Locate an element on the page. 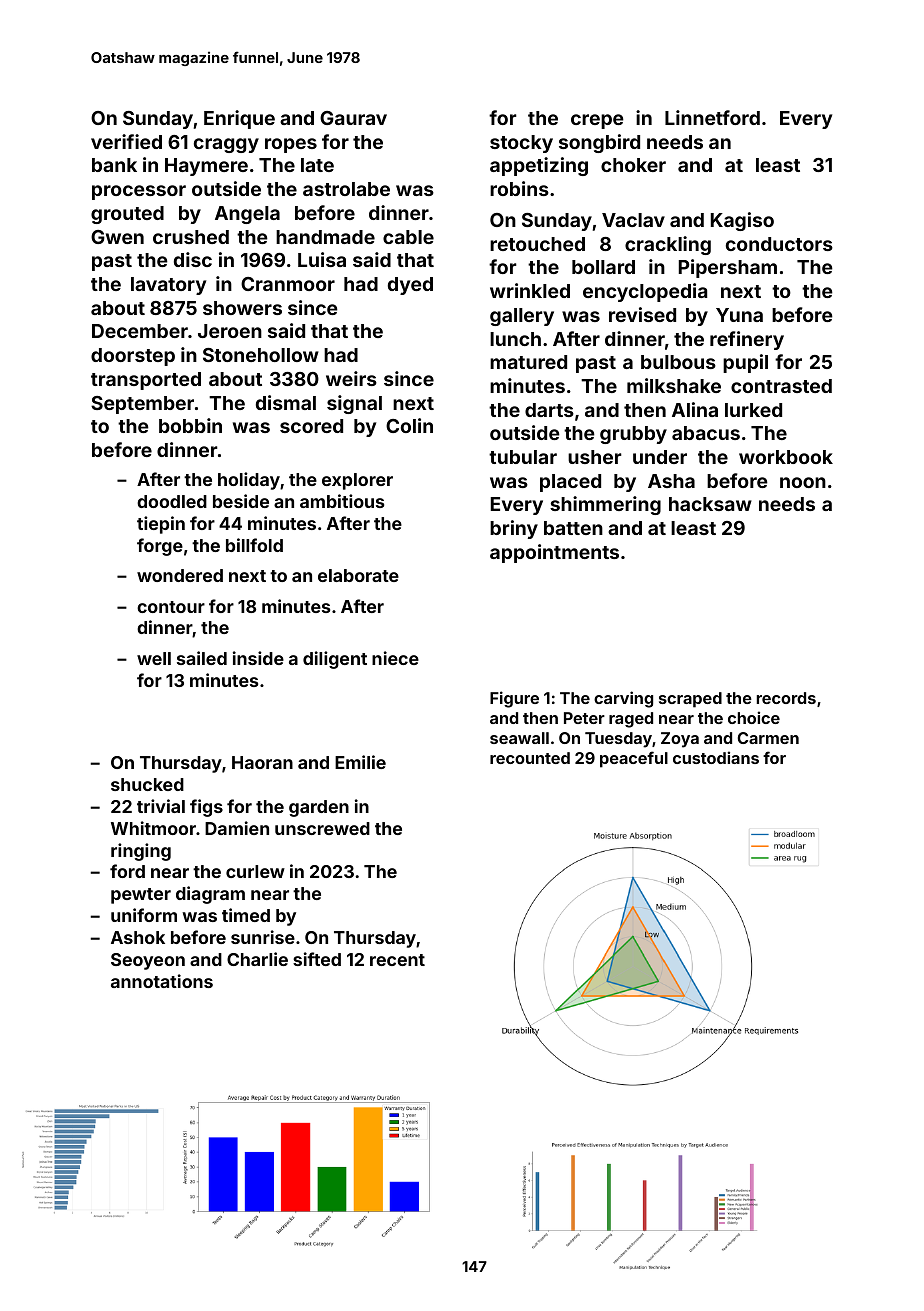 This document has width=924, height=1311. recent is located at coordinates (397, 960).
